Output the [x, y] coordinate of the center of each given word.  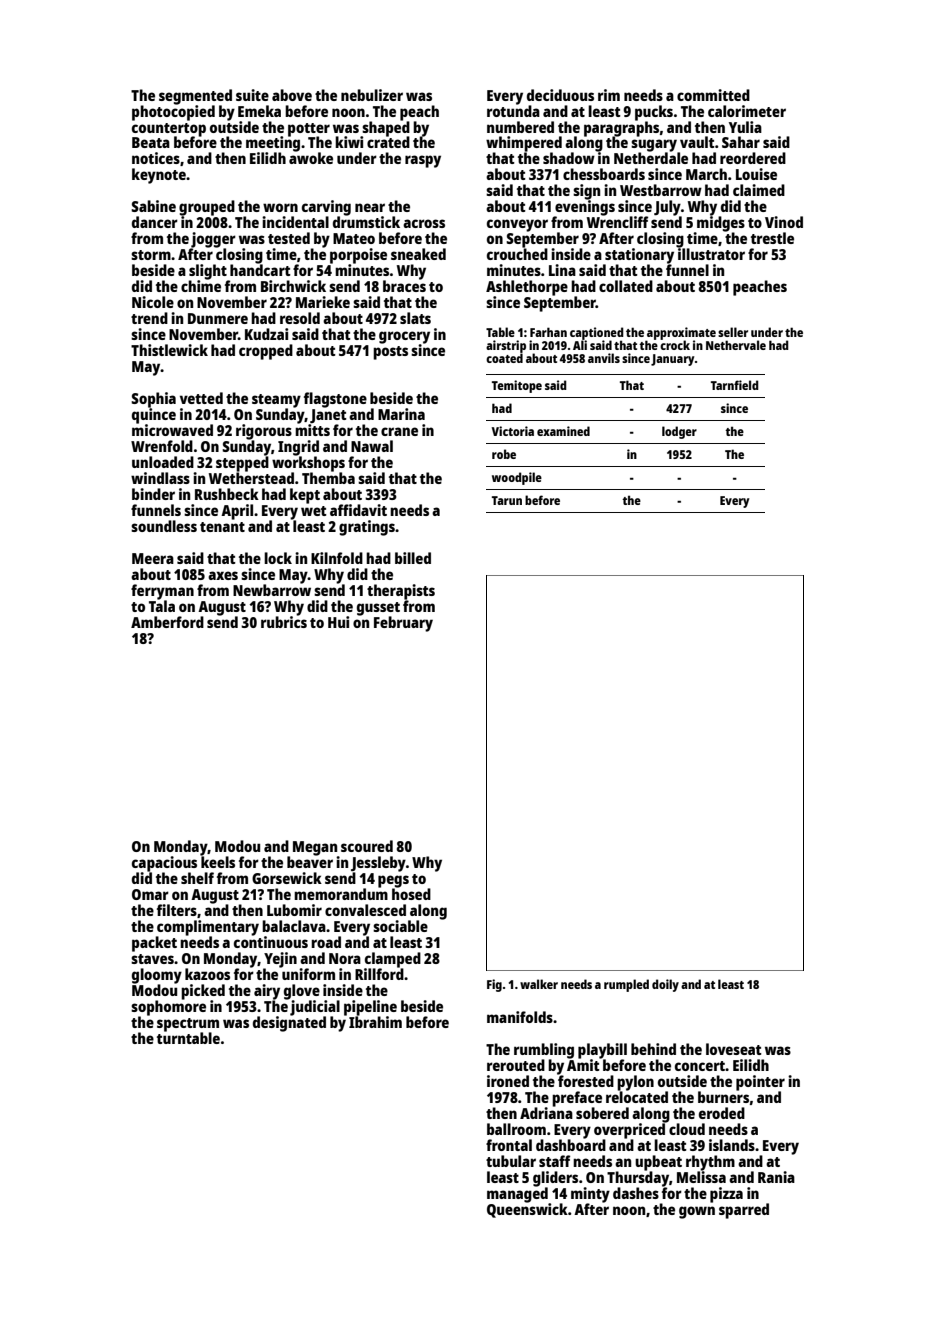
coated [504, 358]
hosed [411, 894]
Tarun [507, 500]
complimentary [208, 928]
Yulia [745, 127]
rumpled [626, 985]
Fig [494, 985]
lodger [679, 432]
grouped [207, 208]
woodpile [517, 478]
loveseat [734, 1049]
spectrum [188, 1025]
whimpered [524, 144]
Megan [315, 848]
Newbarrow [272, 590]
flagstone [335, 400]
